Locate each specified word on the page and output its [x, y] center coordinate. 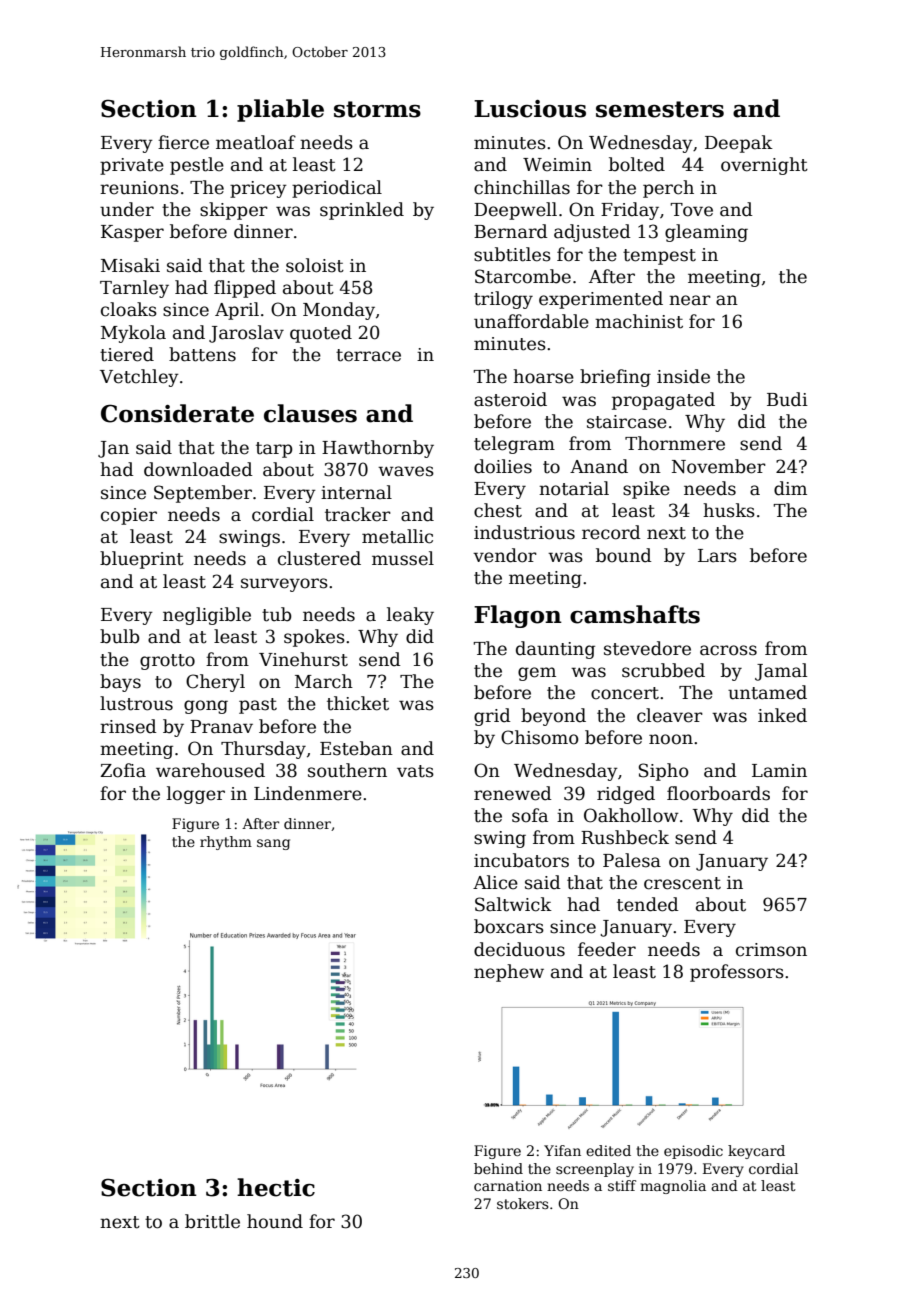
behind [498, 1168]
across [728, 650]
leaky [410, 616]
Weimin [557, 165]
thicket [358, 703]
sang [273, 844]
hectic [276, 1187]
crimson [771, 950]
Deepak [739, 144]
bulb [120, 636]
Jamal [781, 672]
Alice [495, 882]
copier [129, 516]
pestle [197, 166]
